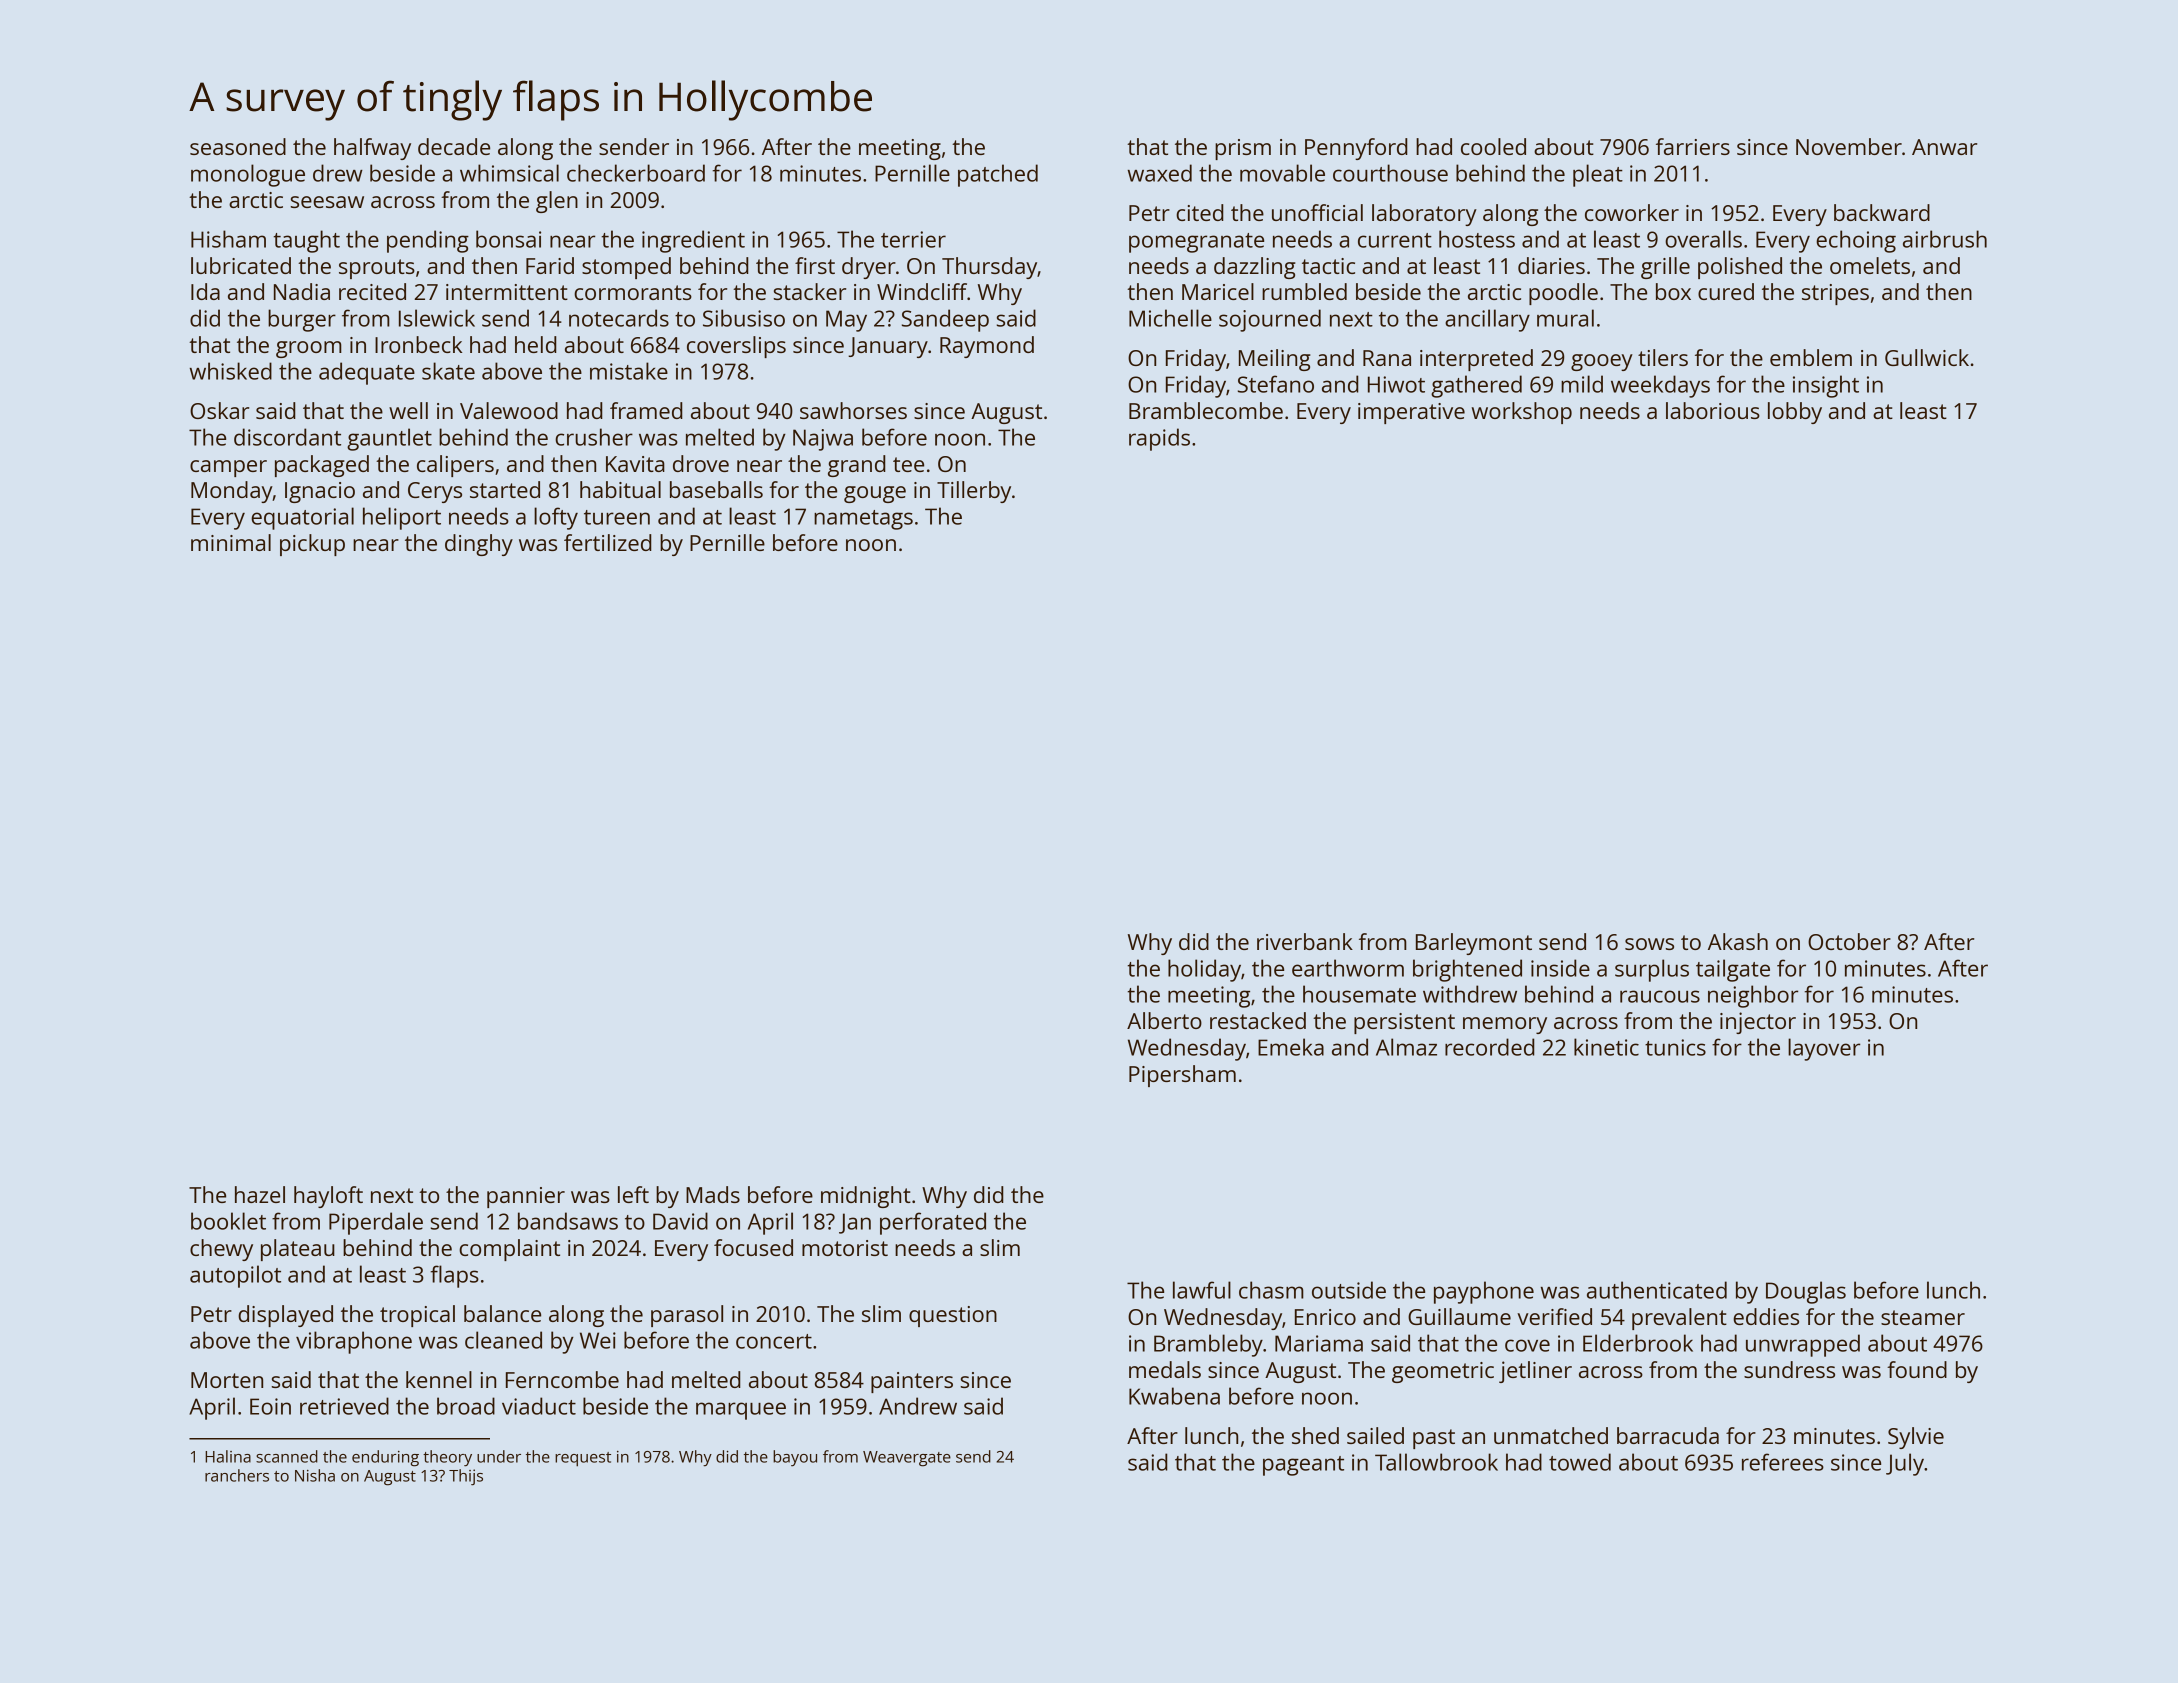  Describe the element at coordinates (1945, 239) in the document. I see `airbrush` at that location.
